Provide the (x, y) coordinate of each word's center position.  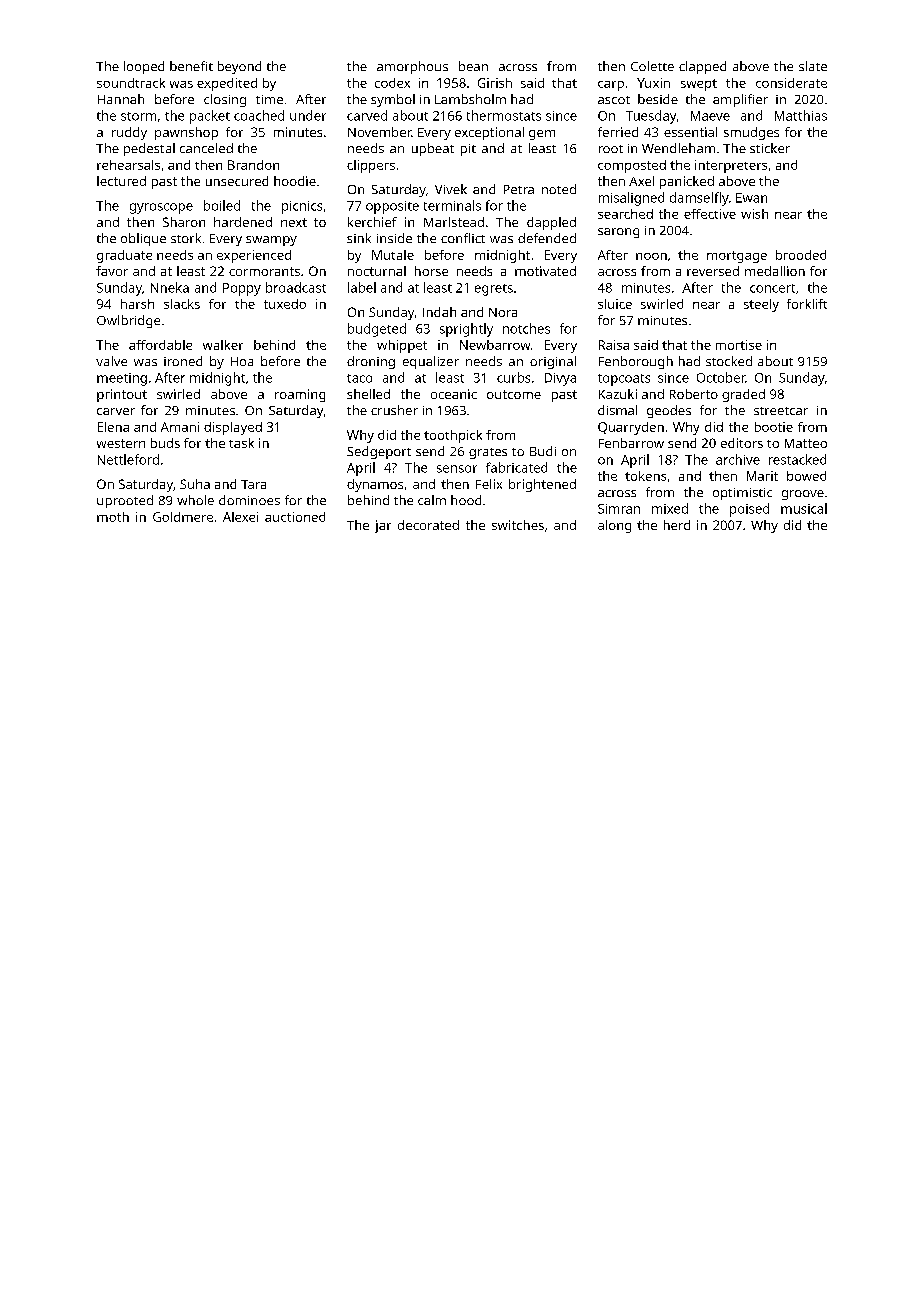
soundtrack (131, 83)
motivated (545, 271)
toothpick (453, 436)
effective (710, 214)
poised (749, 510)
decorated (428, 525)
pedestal (149, 149)
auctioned (295, 517)
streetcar (781, 411)
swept (699, 85)
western (121, 443)
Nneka (170, 287)
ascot (614, 100)
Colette (652, 66)
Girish (495, 83)
